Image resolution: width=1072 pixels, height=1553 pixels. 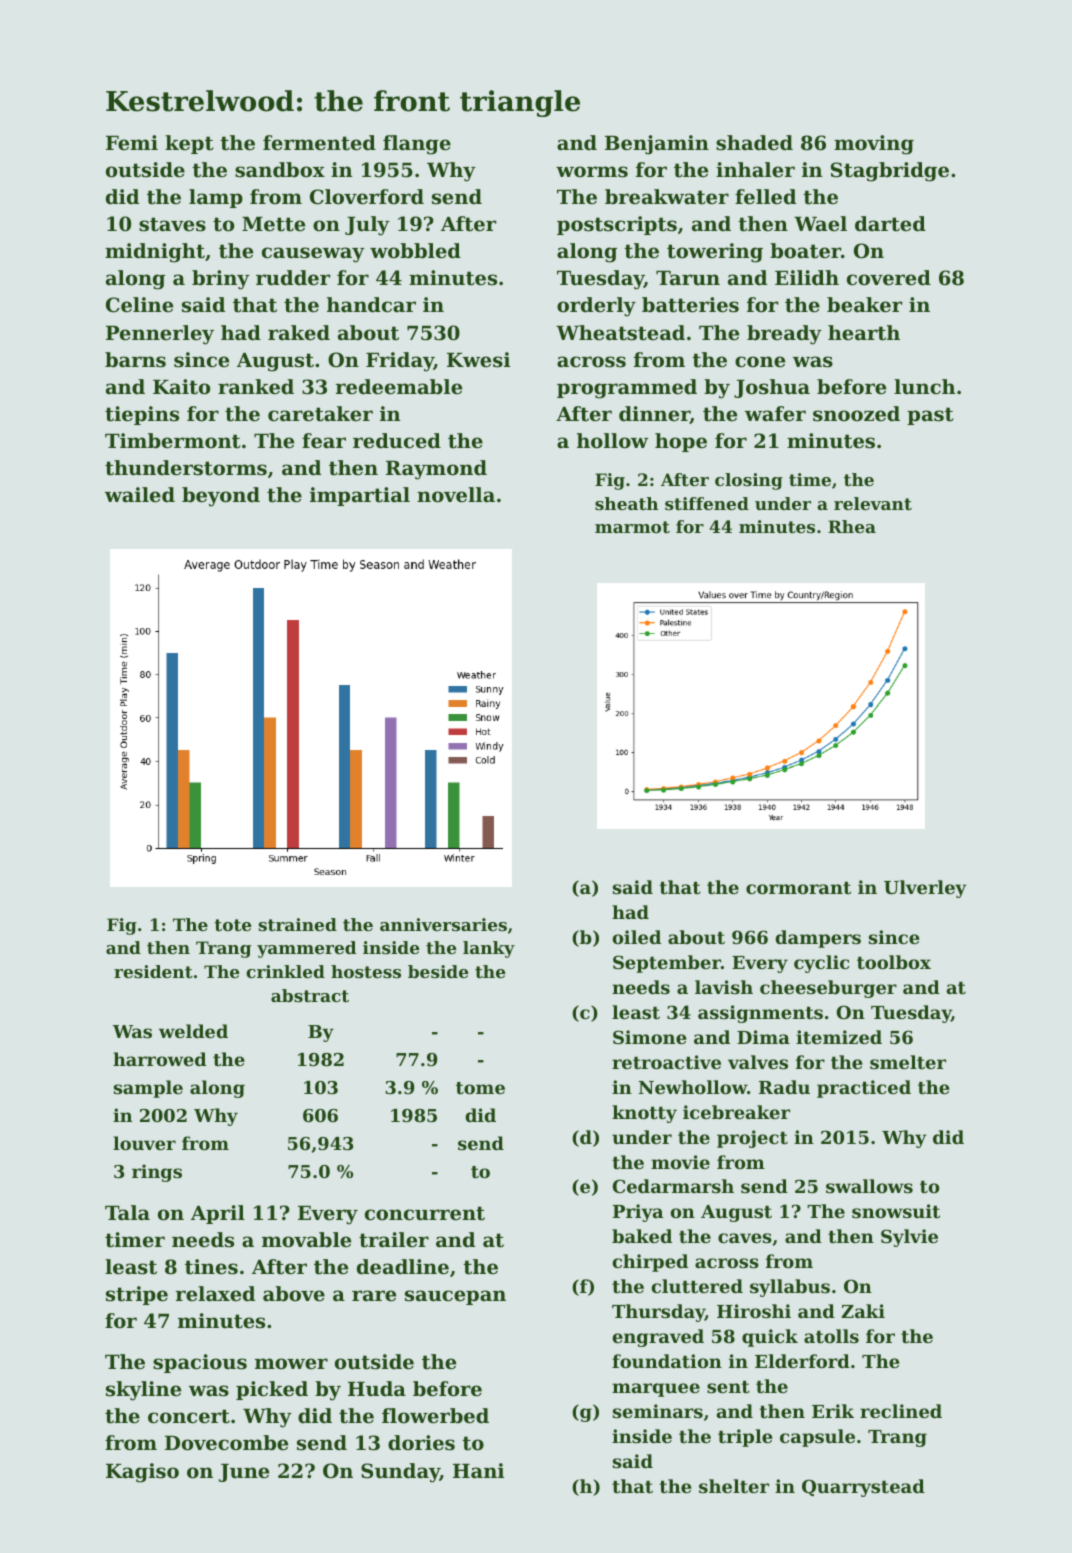 What do you see at coordinates (421, 1443) in the screenshot?
I see `dories` at bounding box center [421, 1443].
